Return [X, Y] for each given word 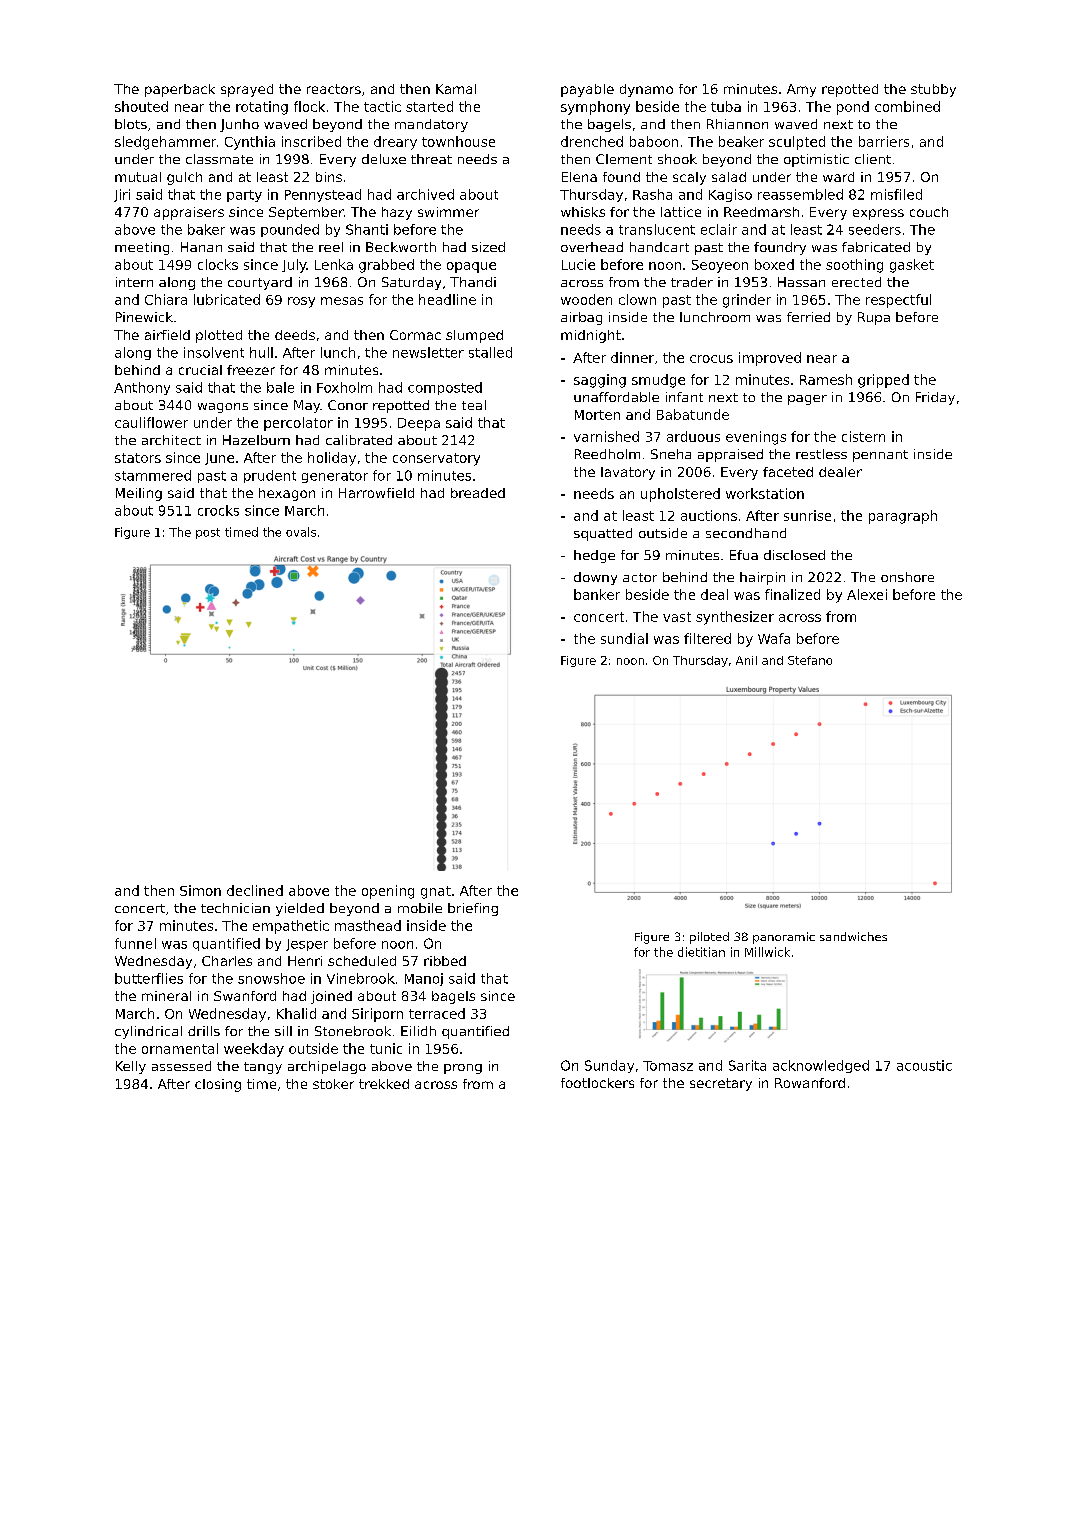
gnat [436, 892]
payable [587, 90]
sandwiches [853, 936]
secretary [721, 1084]
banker [597, 594]
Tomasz [668, 1066]
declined [255, 890]
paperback [180, 90]
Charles [227, 961]
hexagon [287, 494]
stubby [933, 90]
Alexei [867, 594]
